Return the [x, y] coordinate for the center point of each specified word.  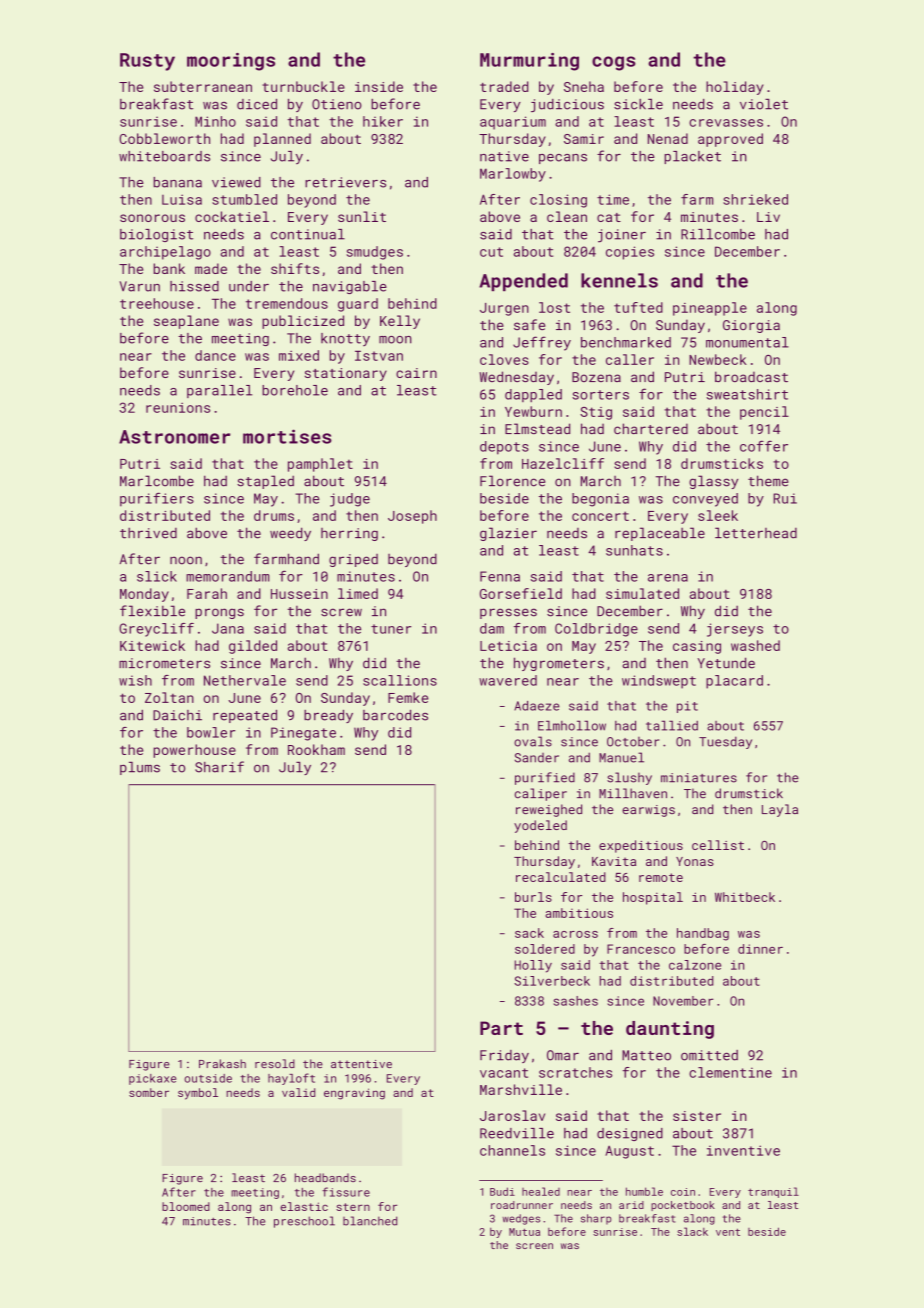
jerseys [735, 630]
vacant [504, 1073]
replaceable [660, 534]
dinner [760, 949]
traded [504, 86]
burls [533, 897]
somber [149, 1092]
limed [358, 593]
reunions [178, 408]
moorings [231, 62]
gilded [253, 647]
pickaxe [152, 1079]
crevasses [726, 123]
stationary [346, 374]
